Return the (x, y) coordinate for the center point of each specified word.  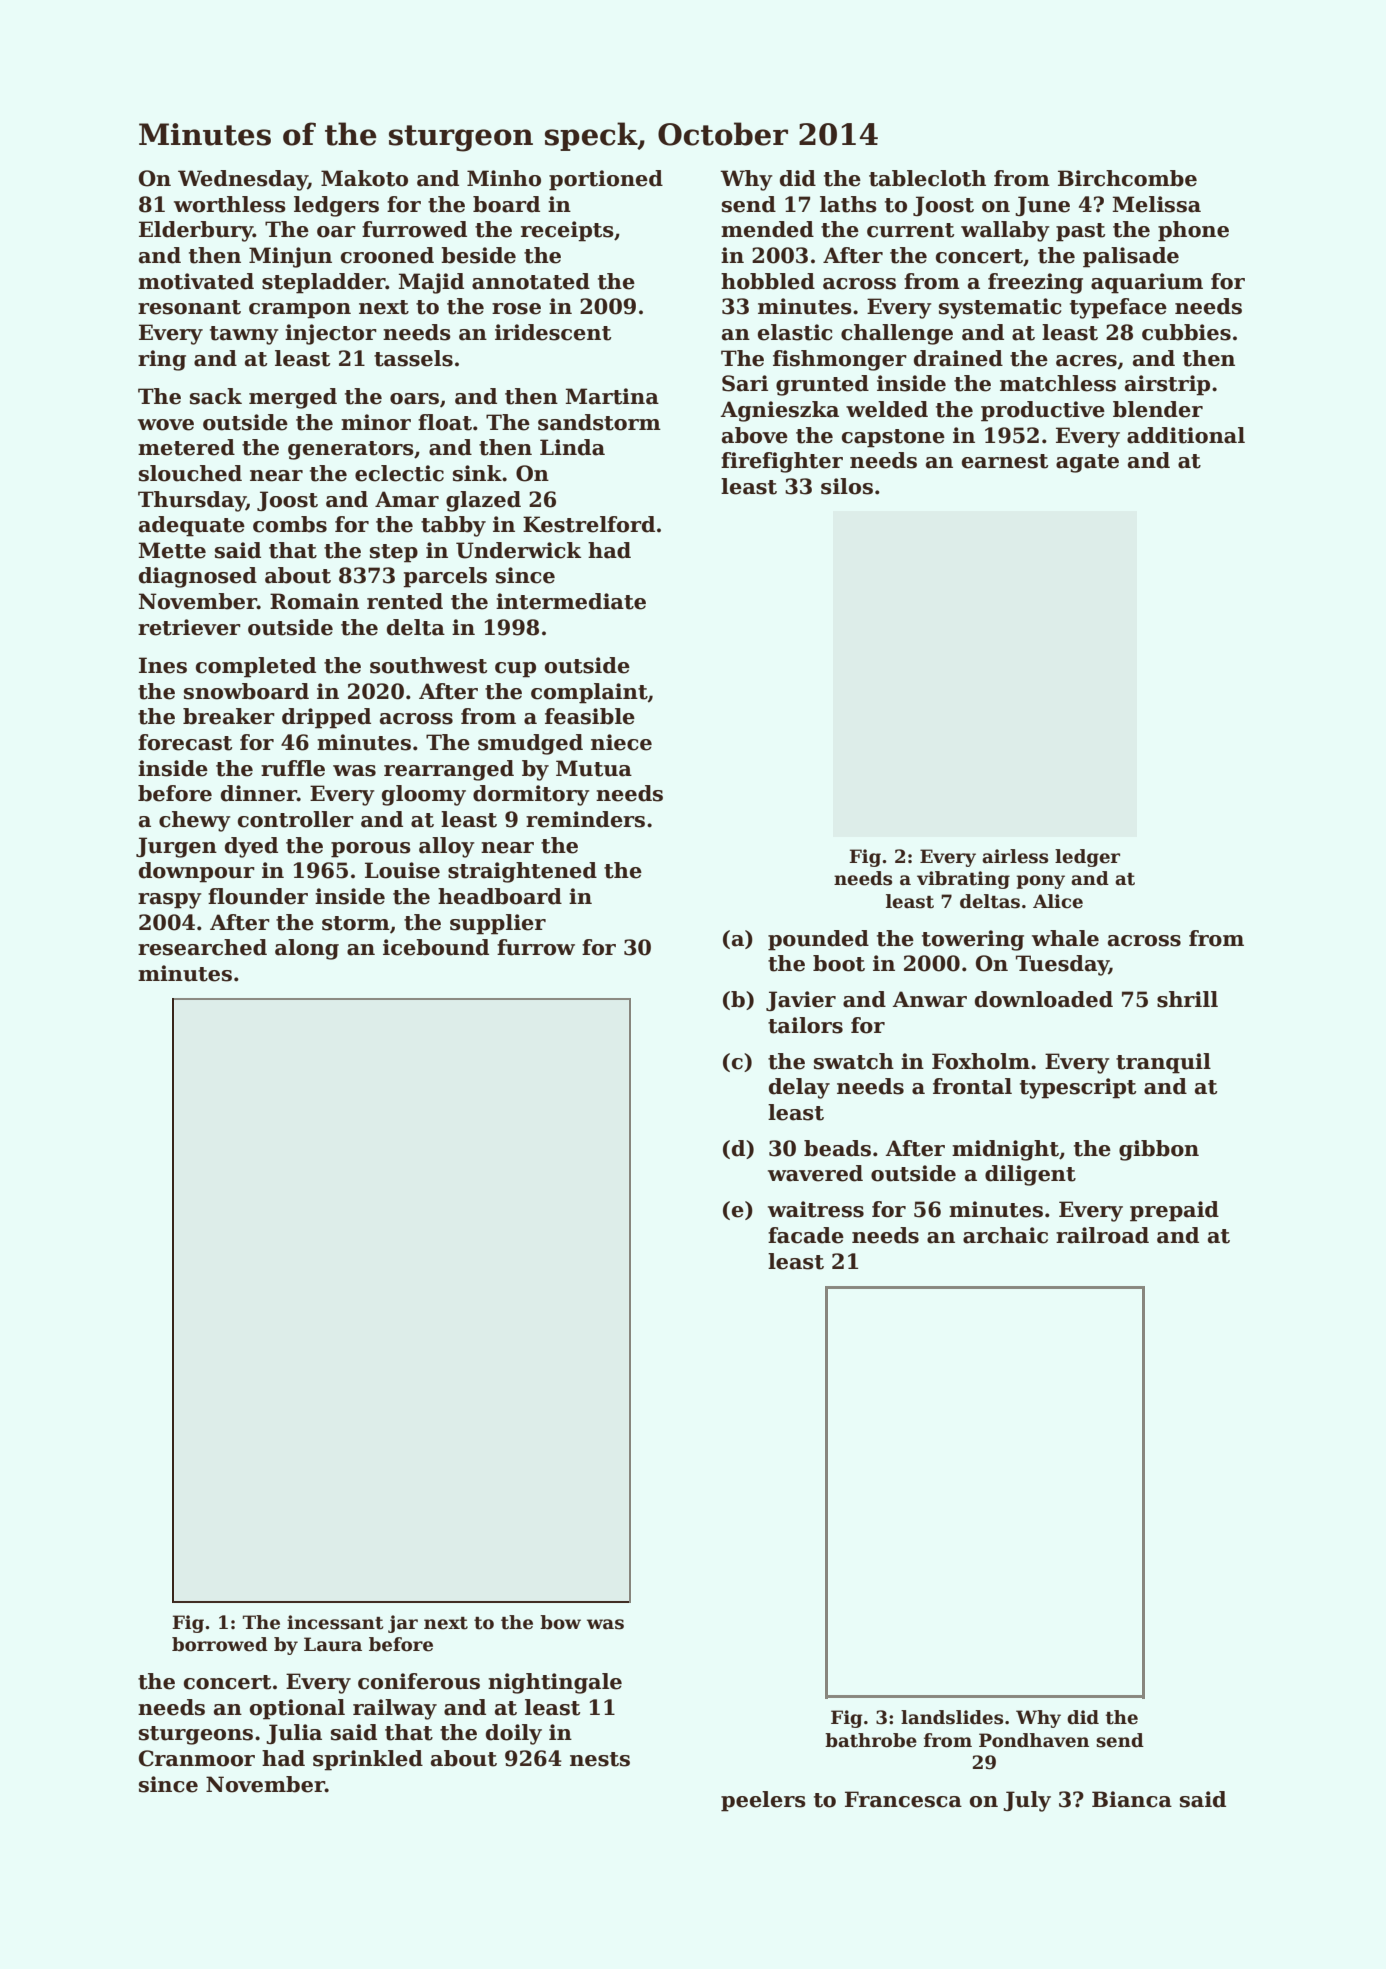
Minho (504, 178)
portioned (606, 180)
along (307, 949)
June (1042, 206)
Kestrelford (589, 524)
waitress (816, 1209)
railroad (1102, 1235)
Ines (163, 665)
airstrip (1167, 385)
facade (806, 1235)
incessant (335, 1622)
